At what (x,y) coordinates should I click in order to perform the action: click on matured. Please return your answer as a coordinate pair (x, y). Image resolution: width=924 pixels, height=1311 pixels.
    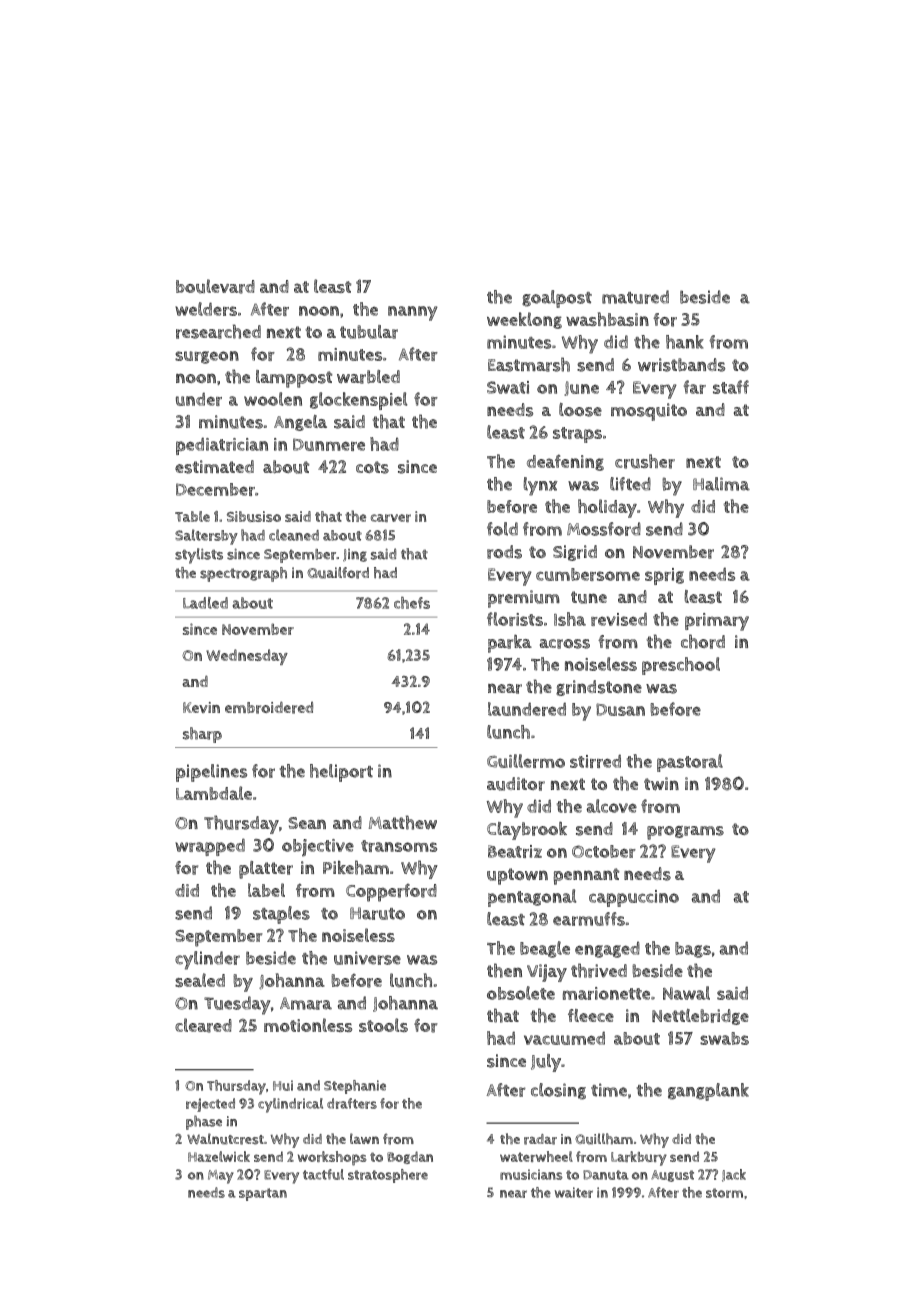
    Looking at the image, I should click on (635, 297).
